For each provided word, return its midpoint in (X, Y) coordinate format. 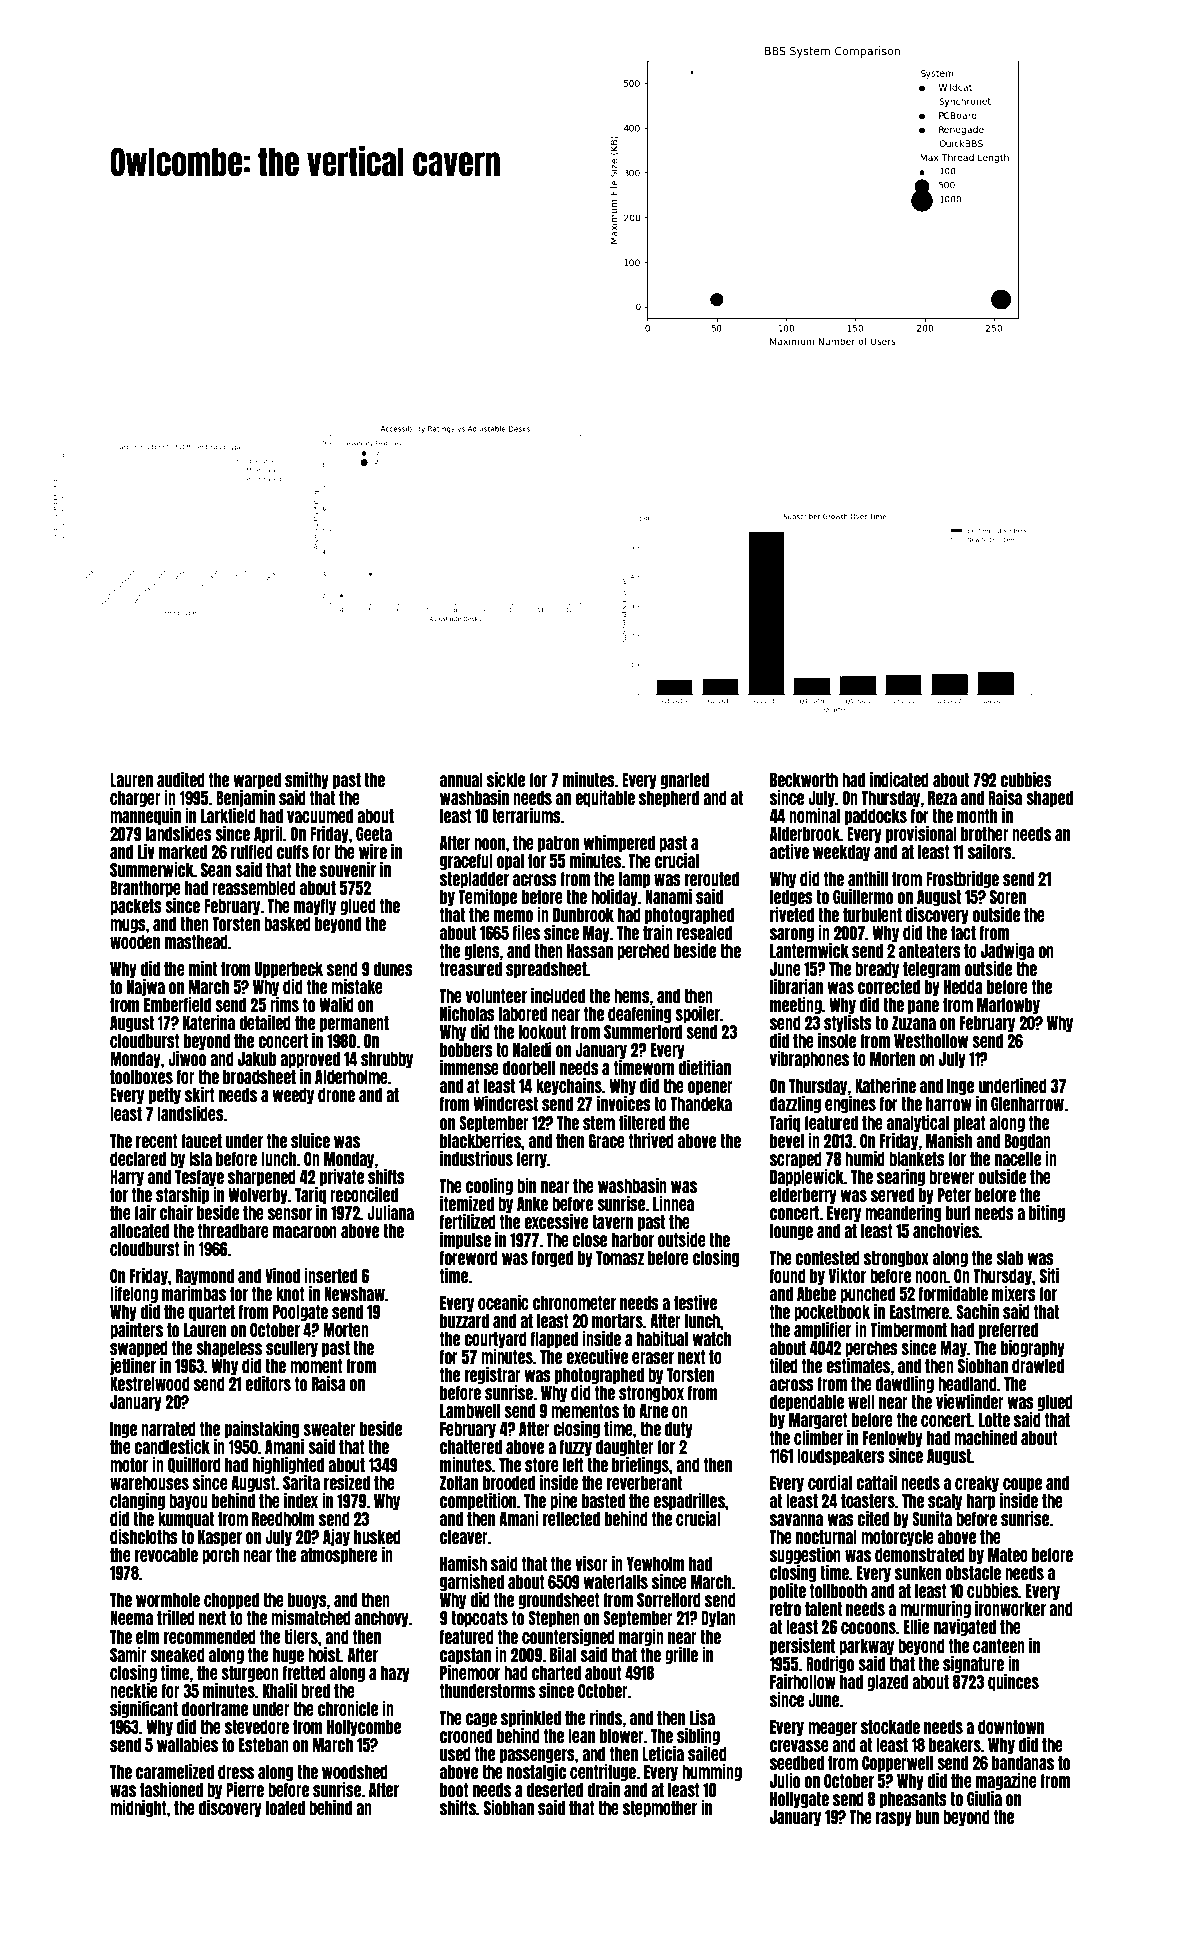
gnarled (685, 781)
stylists (848, 1023)
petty (165, 1096)
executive (597, 1356)
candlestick (172, 1446)
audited (181, 779)
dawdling (905, 1384)
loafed (285, 1808)
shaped (1049, 799)
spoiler (697, 1014)
